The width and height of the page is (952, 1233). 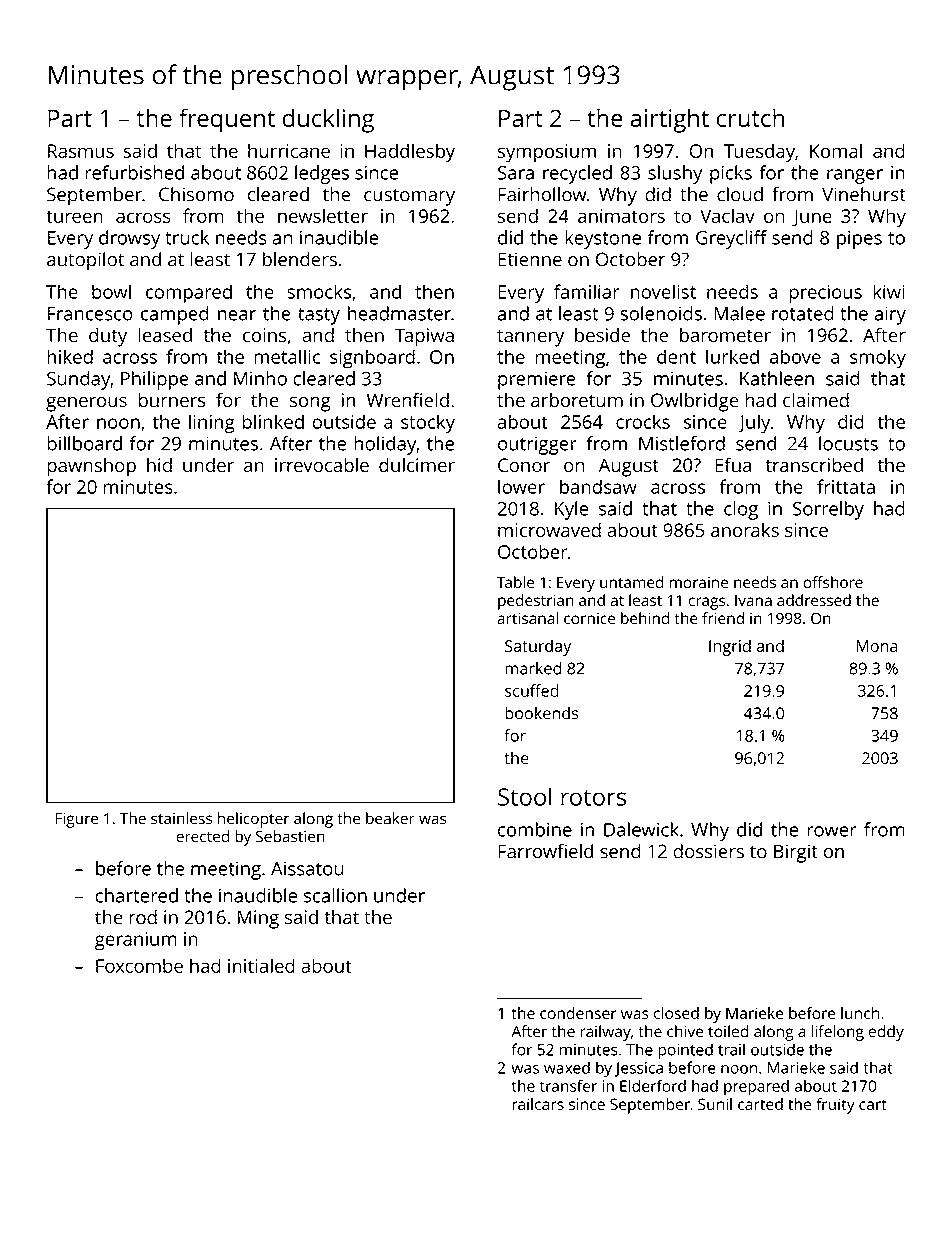 What do you see at coordinates (859, 240) in the page?
I see `pipes` at bounding box center [859, 240].
